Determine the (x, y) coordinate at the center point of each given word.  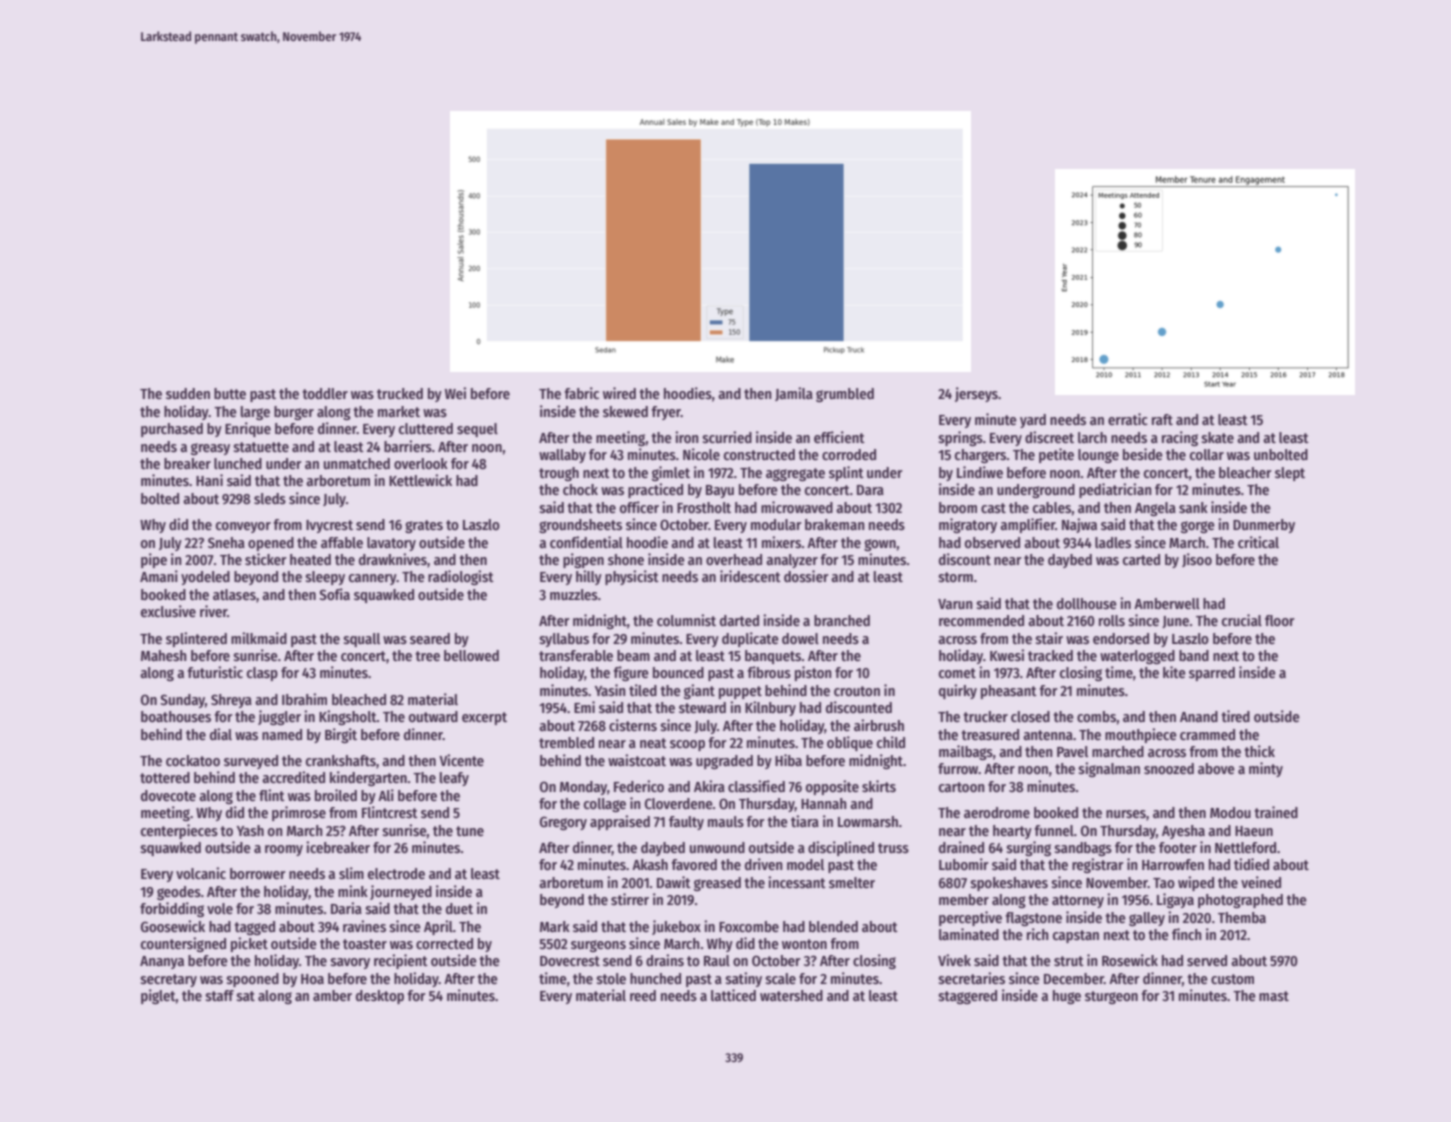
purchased (172, 430)
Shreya (231, 701)
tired (1235, 716)
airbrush (879, 725)
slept (1290, 474)
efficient (839, 437)
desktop (380, 997)
